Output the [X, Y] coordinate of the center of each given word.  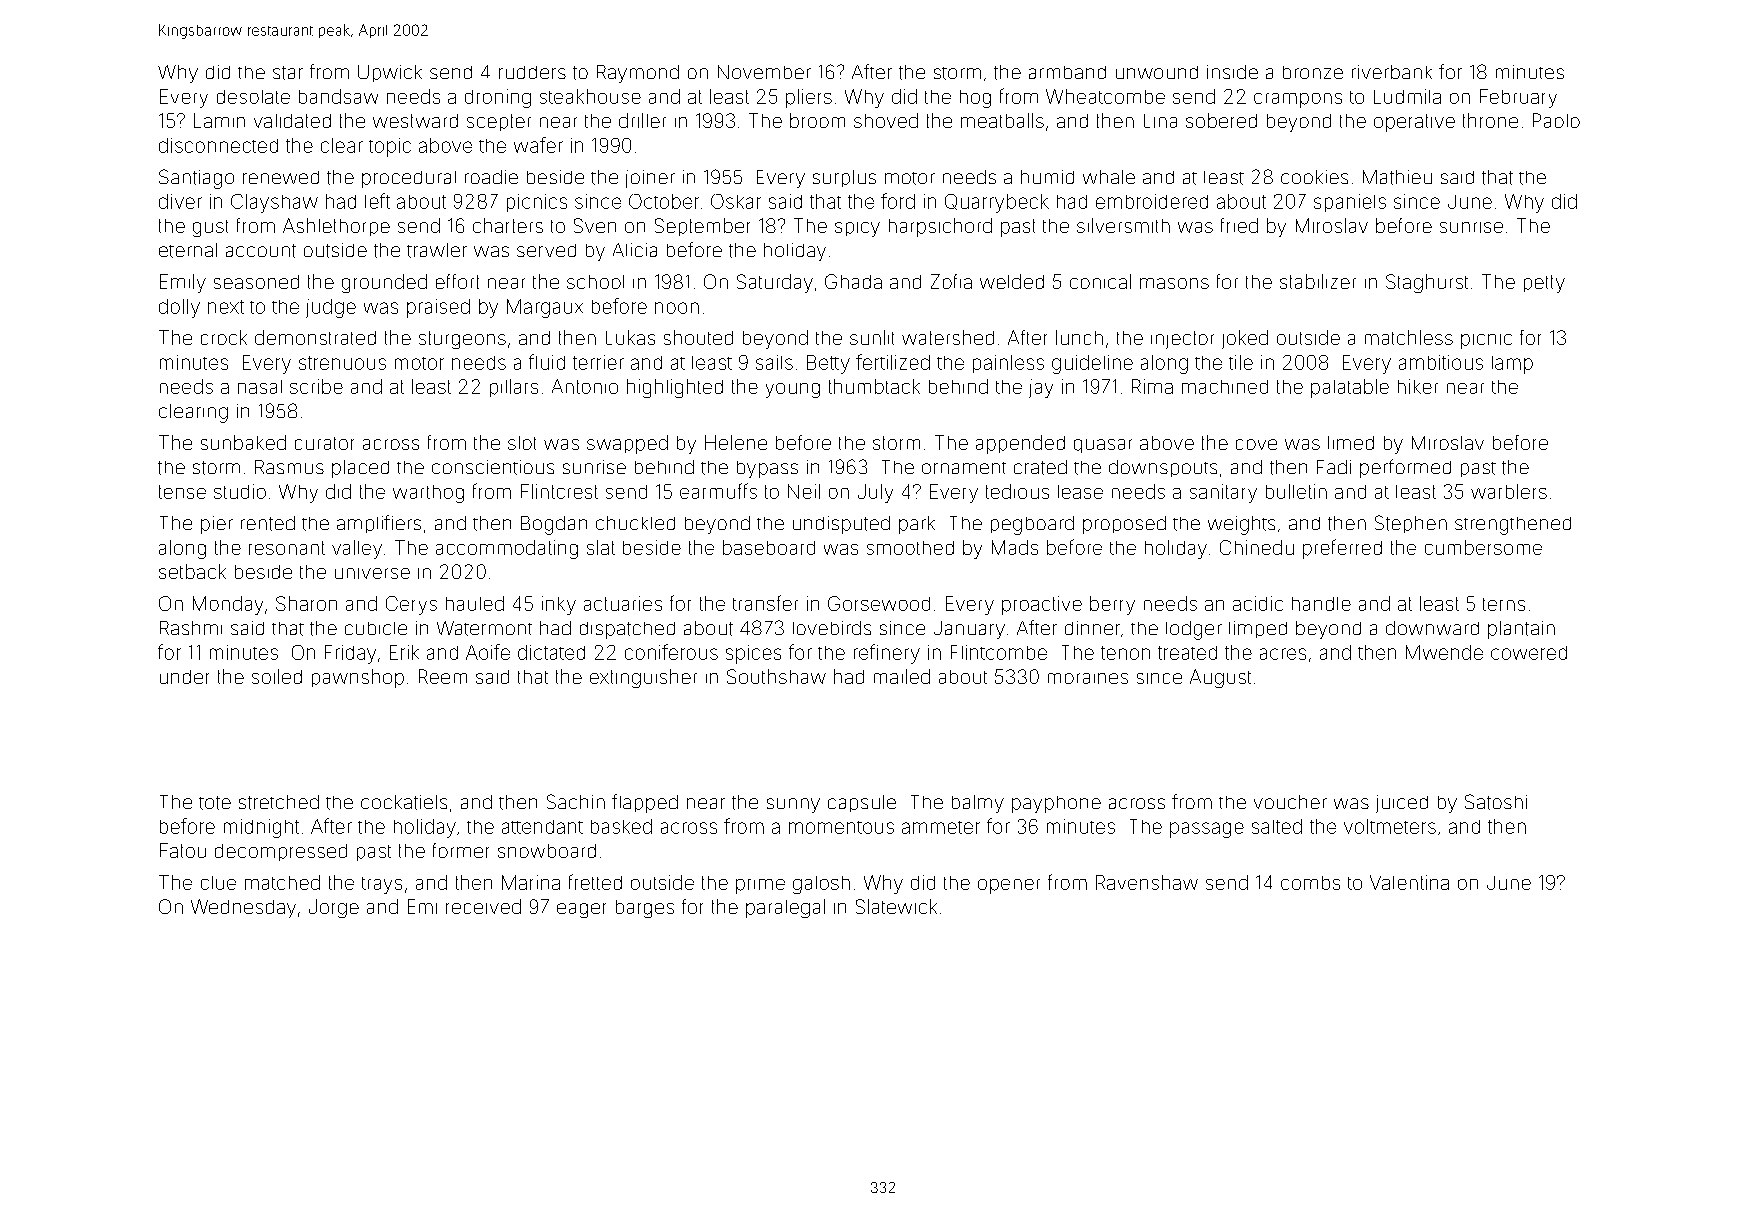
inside [1232, 72]
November [764, 72]
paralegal [785, 908]
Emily [183, 283]
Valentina [1409, 882]
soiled [277, 676]
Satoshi [1496, 802]
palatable [1350, 388]
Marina [531, 882]
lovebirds [832, 628]
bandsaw [338, 96]
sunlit [872, 337]
